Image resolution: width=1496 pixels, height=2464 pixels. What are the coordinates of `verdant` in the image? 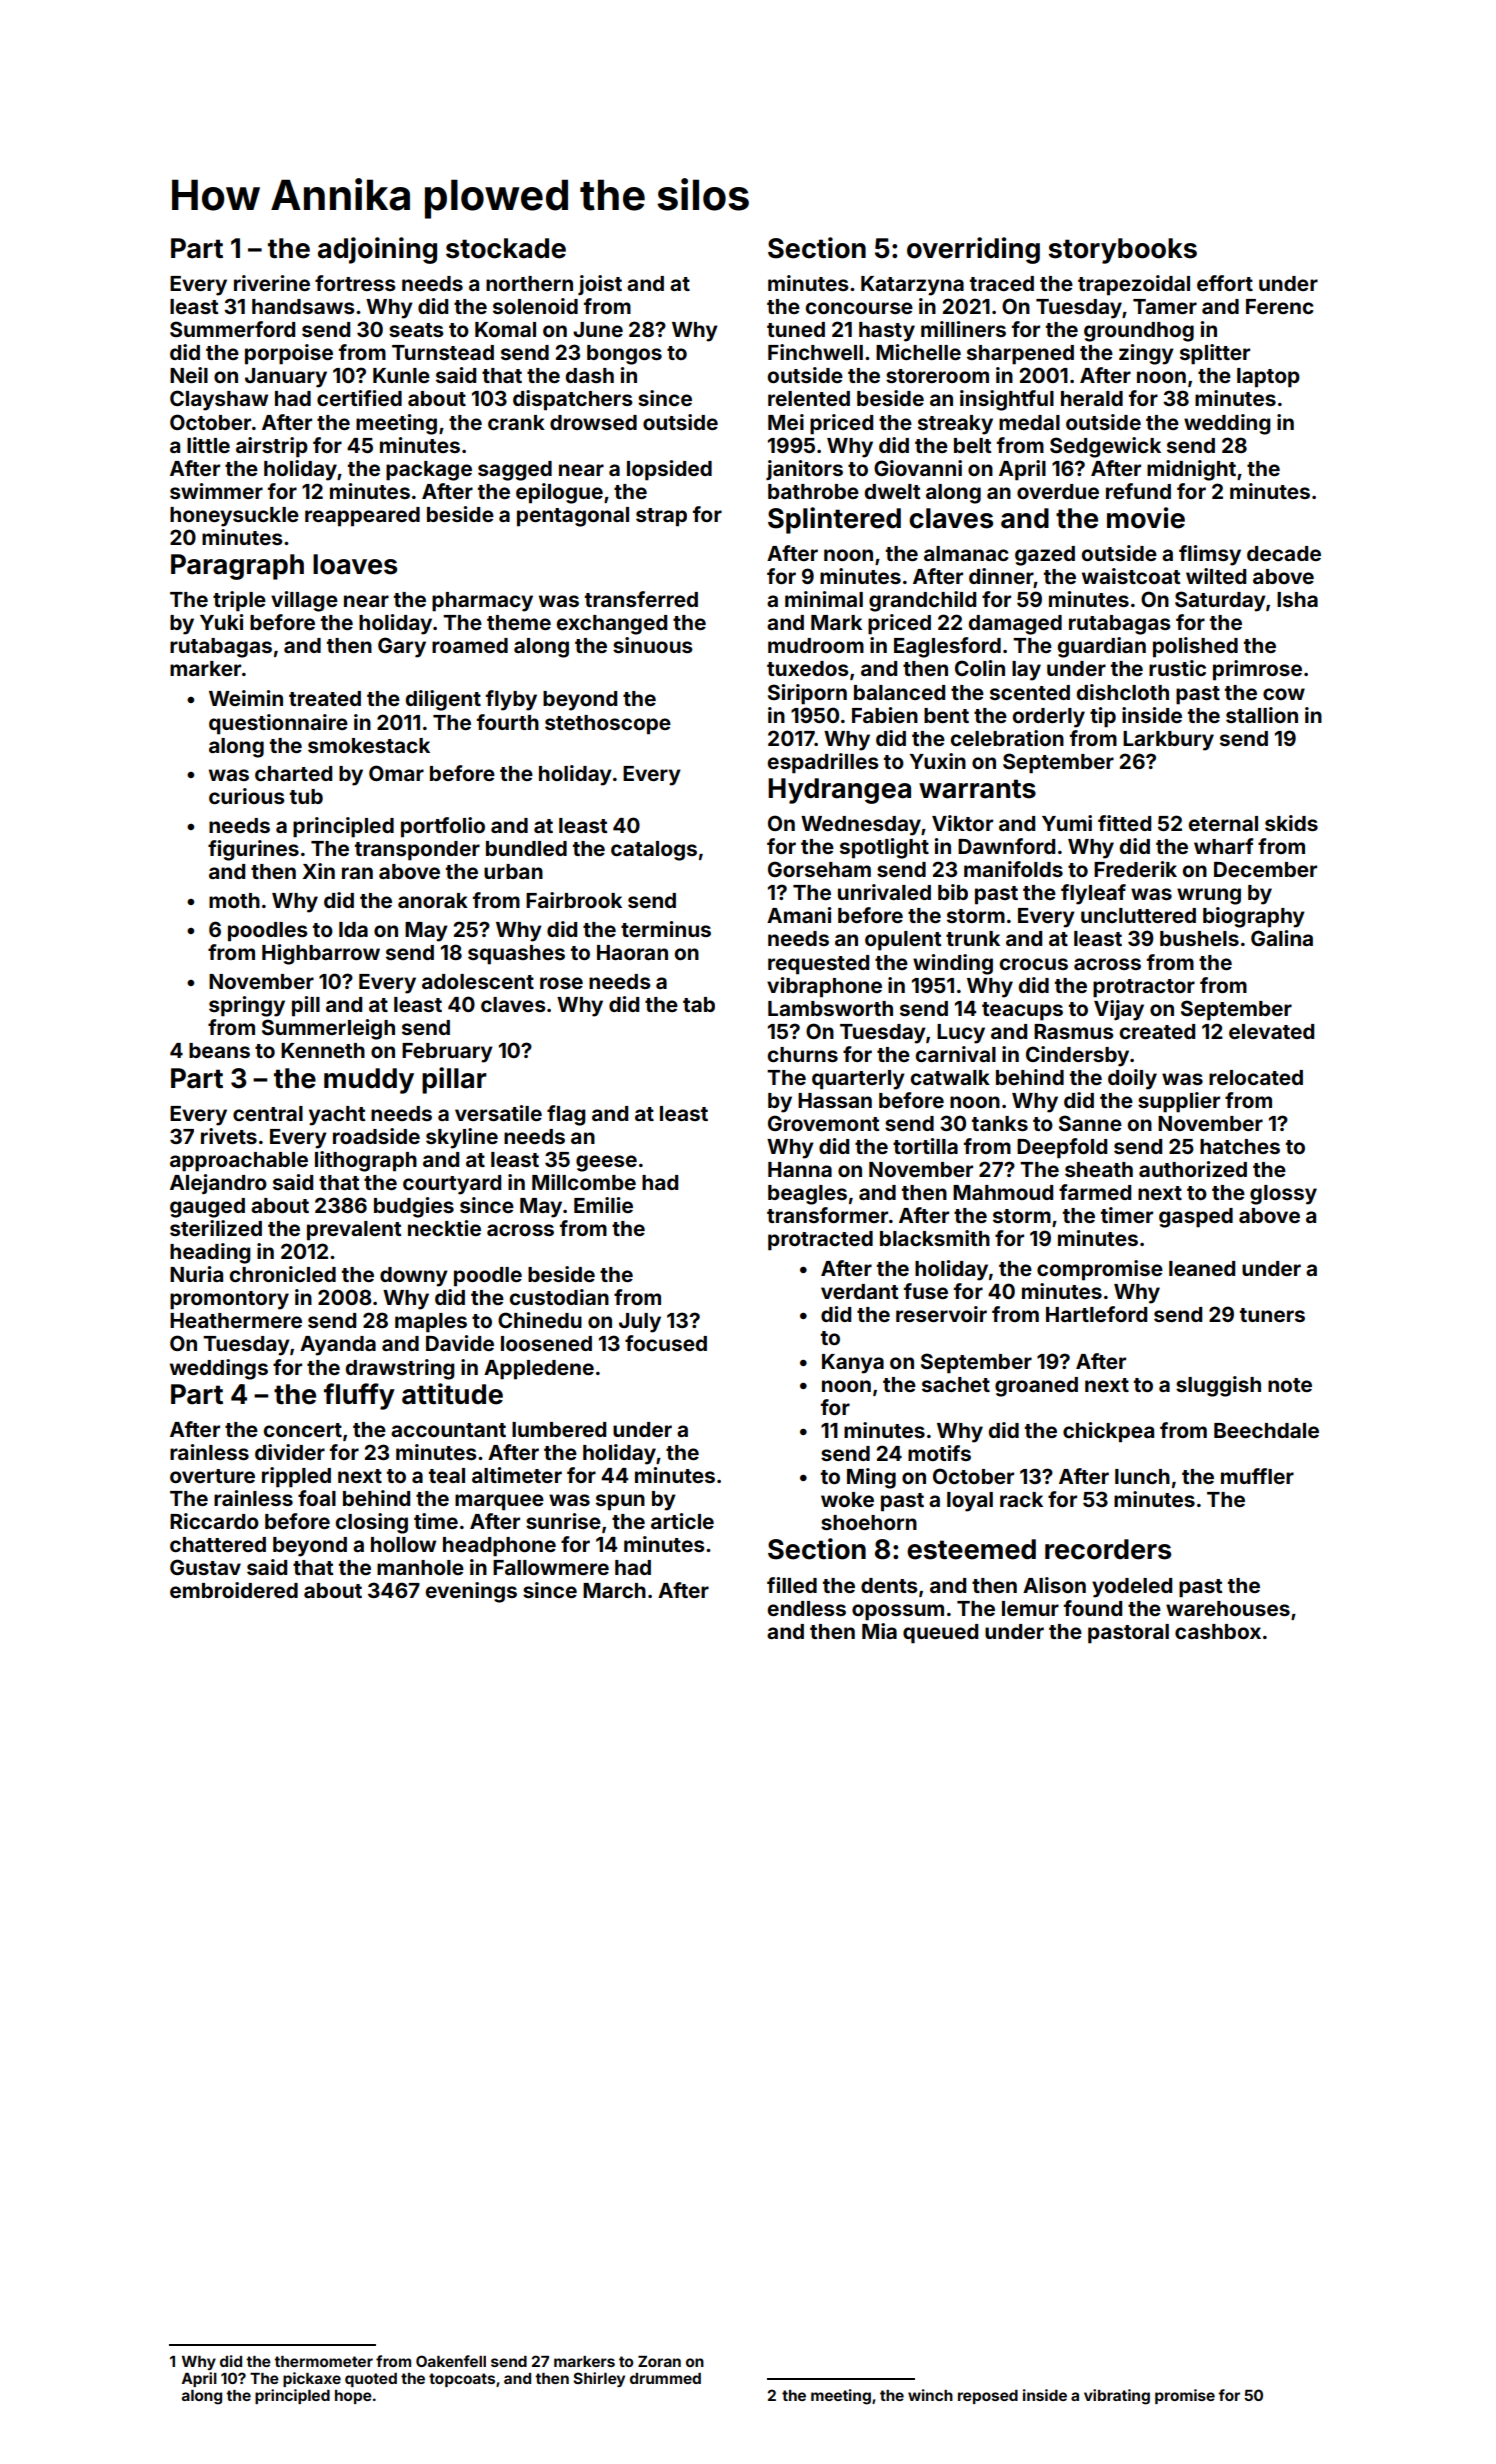 It's located at (859, 1291).
